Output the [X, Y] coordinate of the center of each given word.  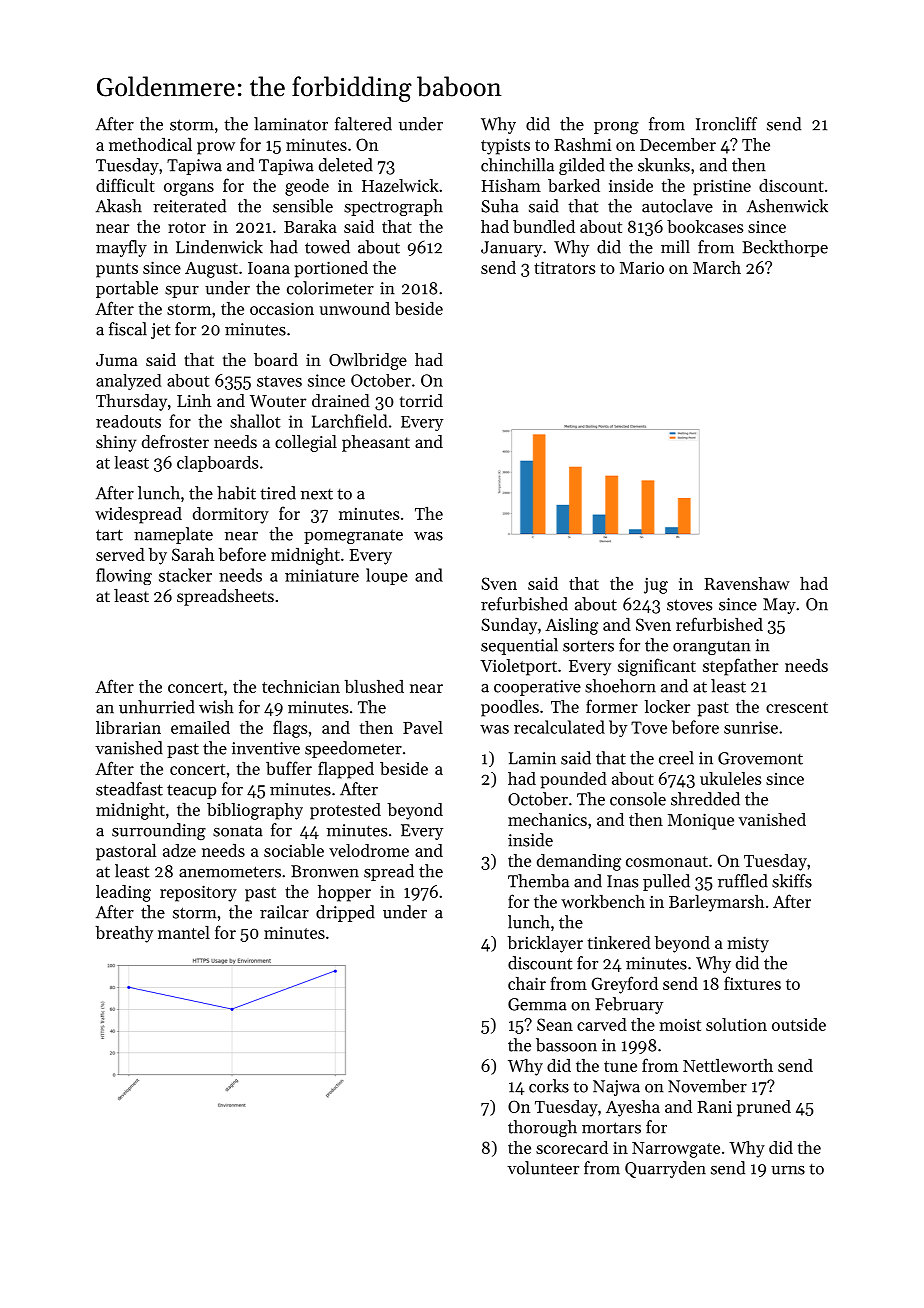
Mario [642, 268]
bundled [544, 226]
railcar [284, 912]
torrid [421, 400]
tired [278, 493]
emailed [200, 727]
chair [527, 983]
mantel [184, 932]
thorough [542, 1128]
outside [799, 1024]
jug [656, 585]
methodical [150, 144]
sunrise [751, 727]
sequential [519, 646]
